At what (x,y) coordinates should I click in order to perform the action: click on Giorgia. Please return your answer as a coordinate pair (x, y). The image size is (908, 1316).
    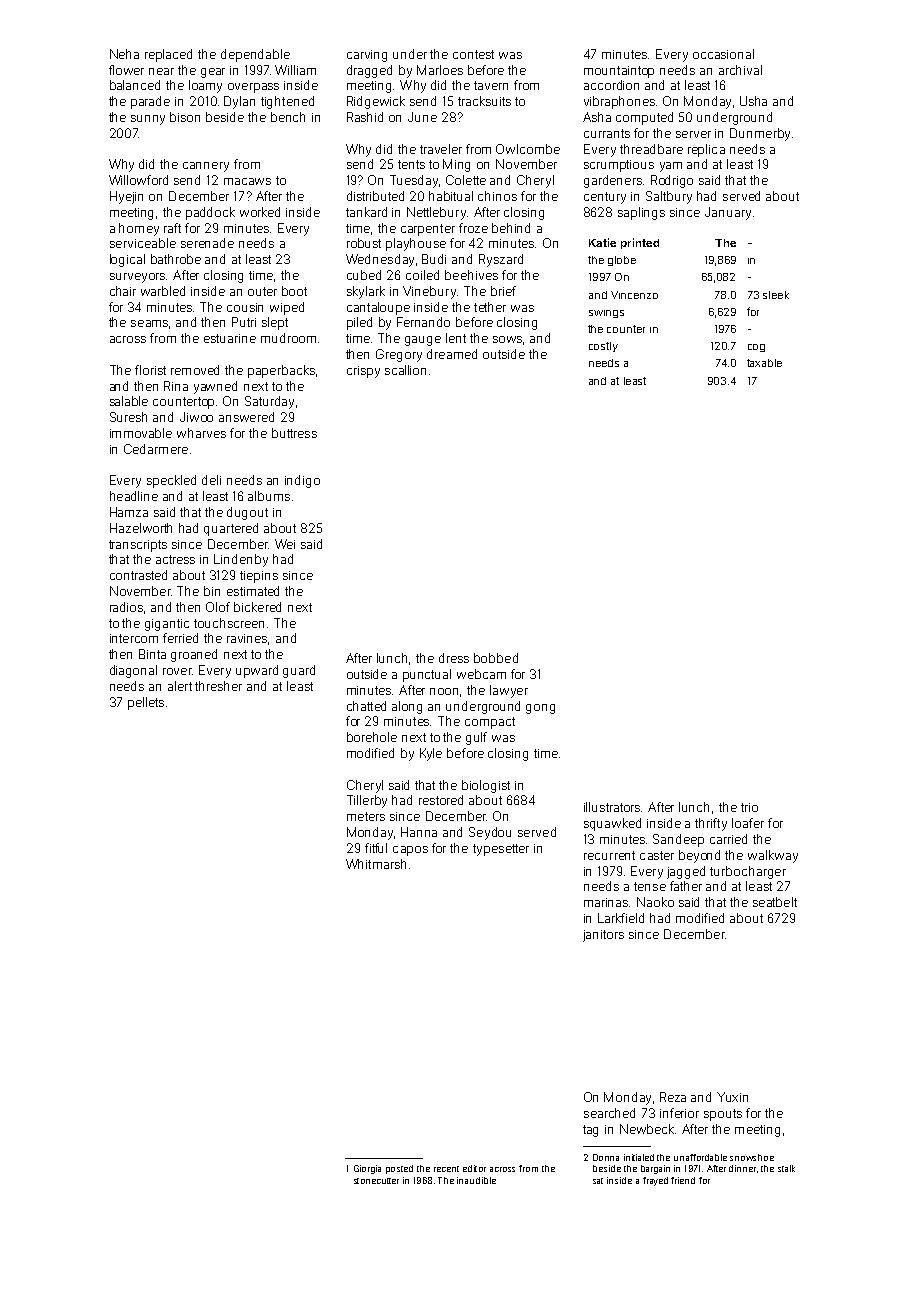
    Looking at the image, I should click on (367, 1169).
